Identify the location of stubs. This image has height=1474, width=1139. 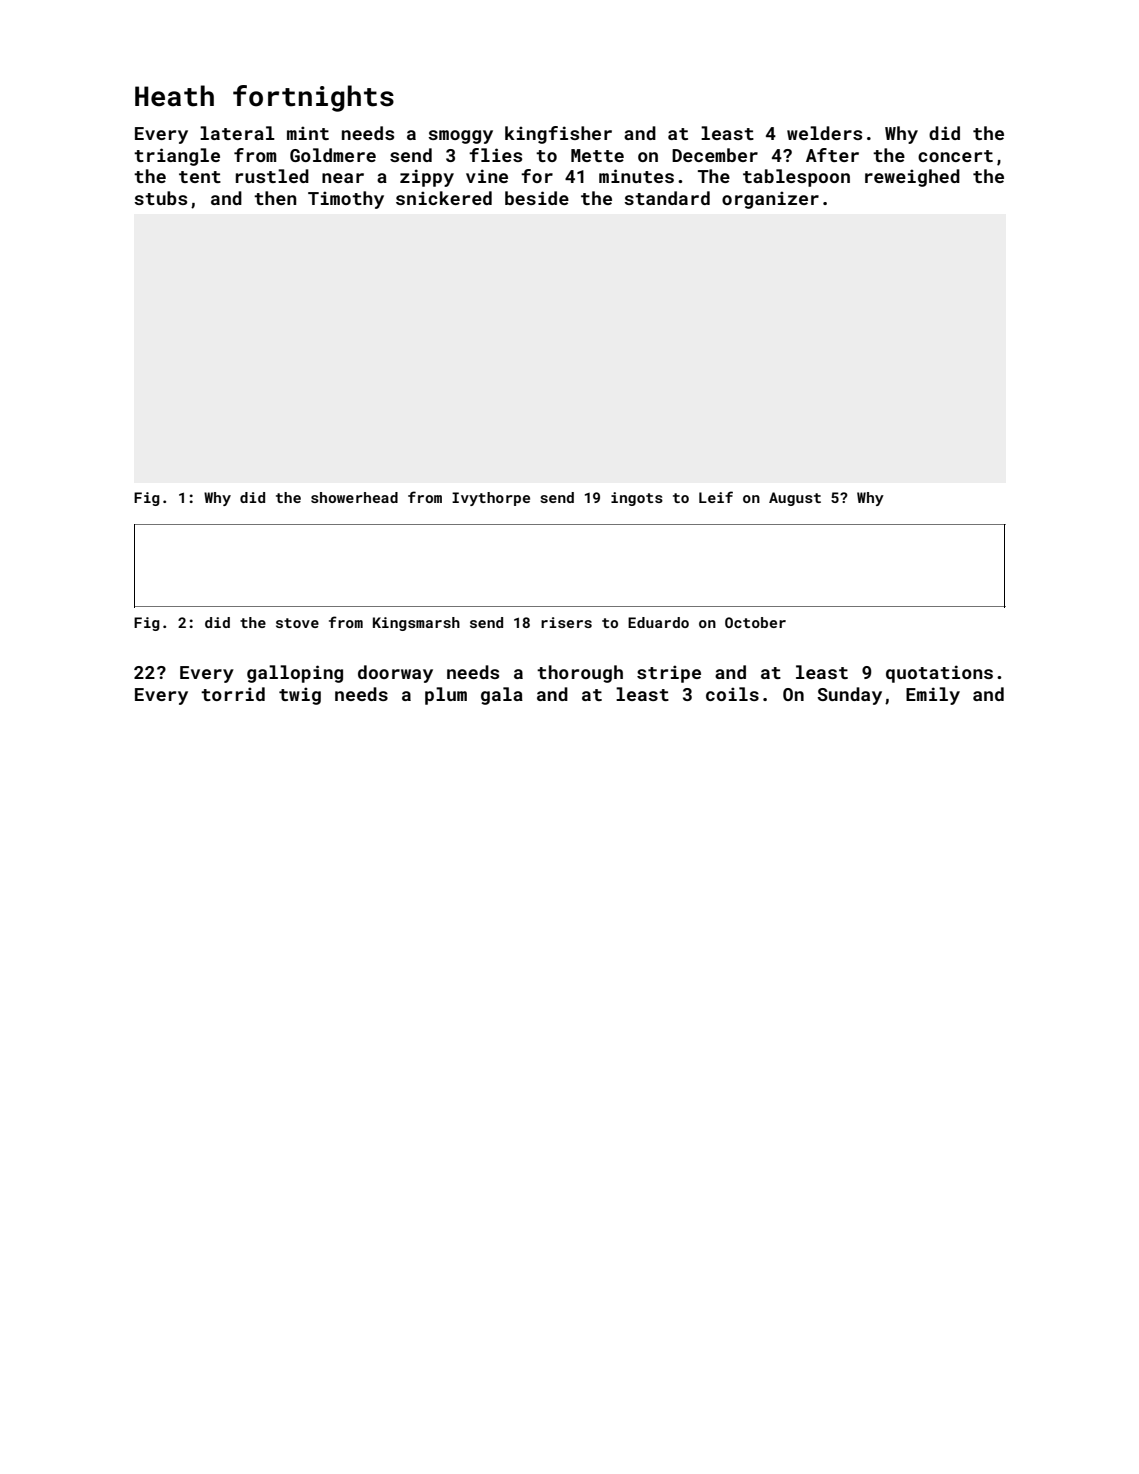
(160, 198).
